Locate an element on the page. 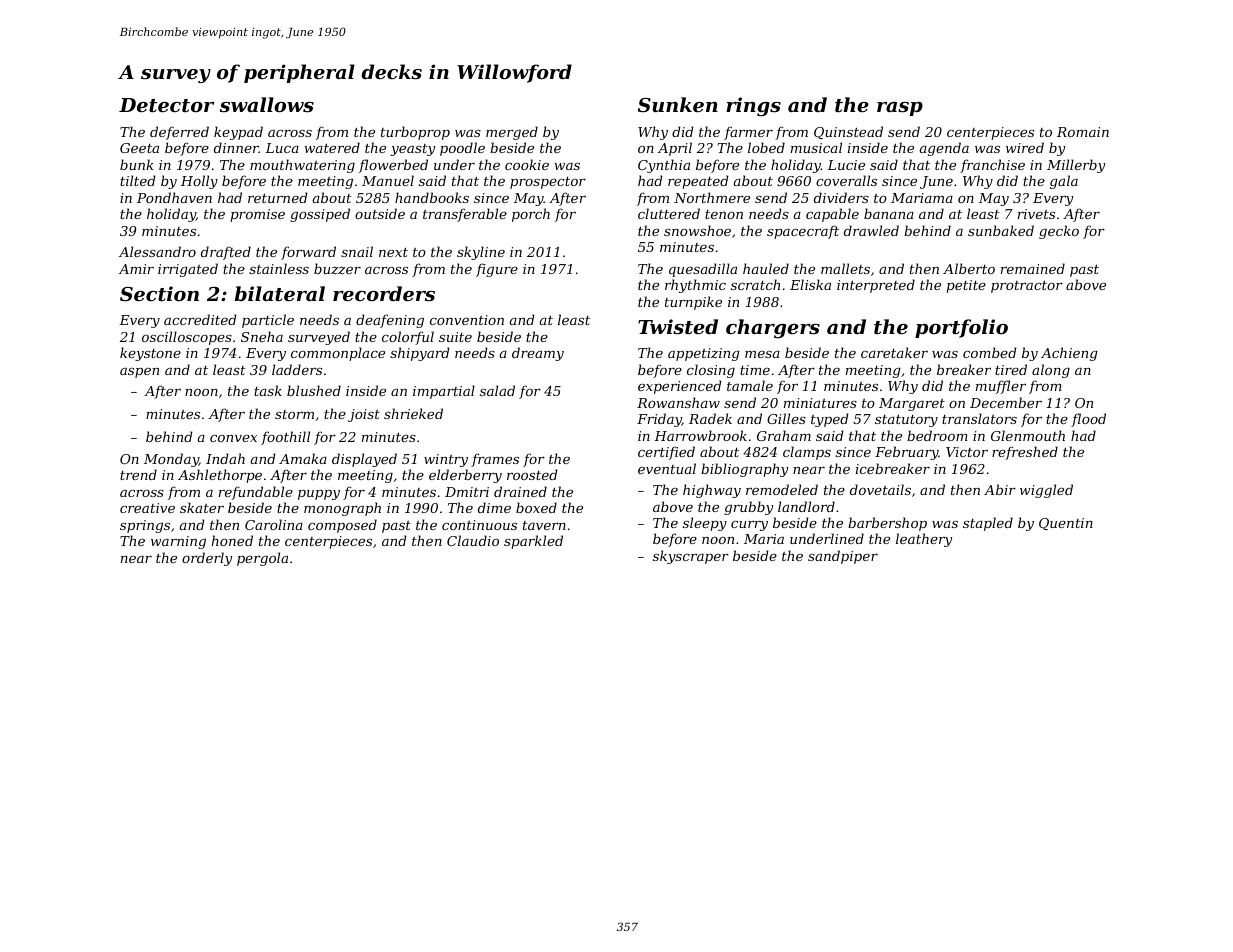 The width and height of the document is (1233, 952). Ashlethorpe is located at coordinates (220, 476).
